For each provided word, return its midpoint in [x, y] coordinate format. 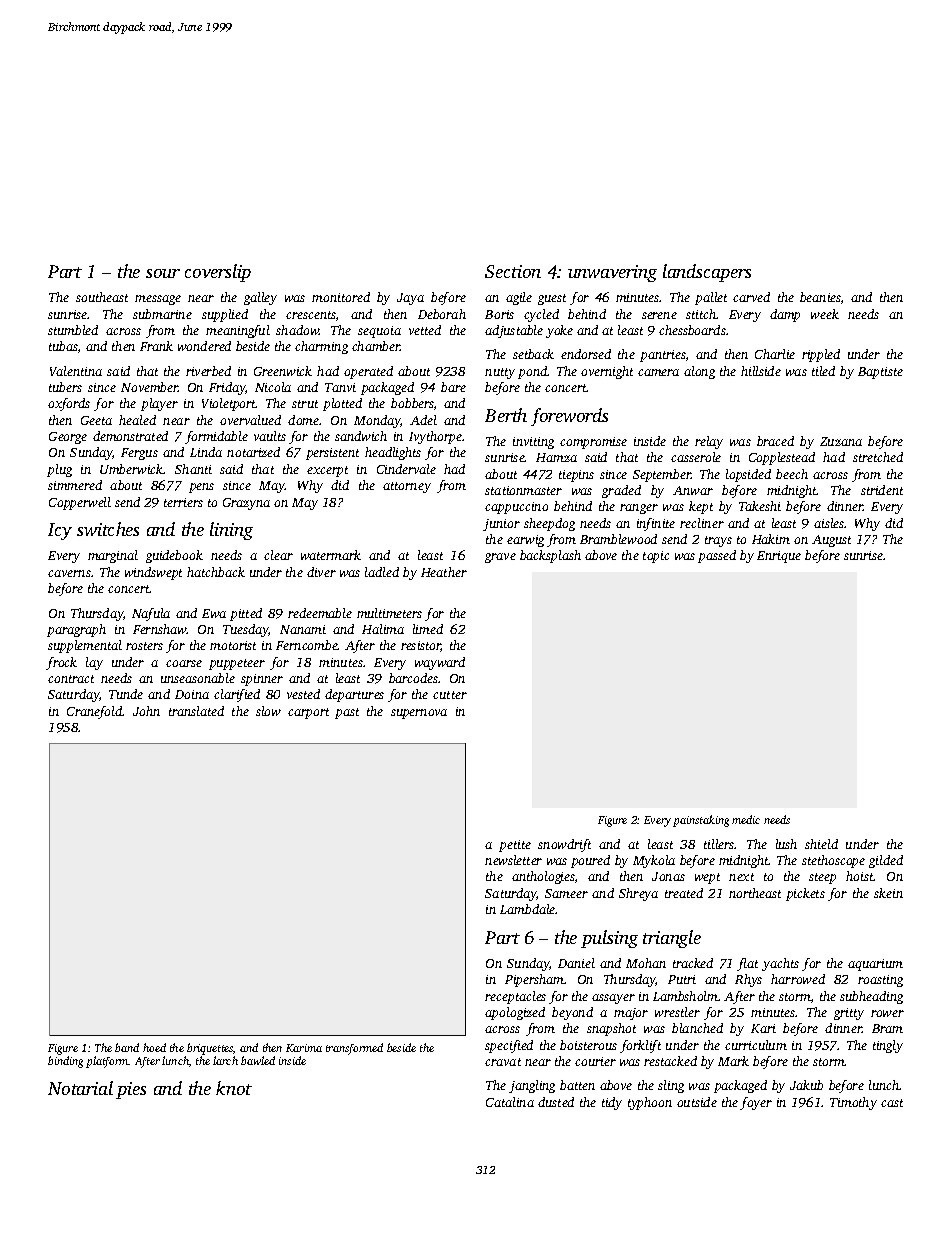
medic [746, 819]
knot [234, 1088]
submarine [162, 314]
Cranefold [95, 712]
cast [892, 1103]
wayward [440, 663]
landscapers [707, 273]
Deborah [442, 314]
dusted [556, 1102]
